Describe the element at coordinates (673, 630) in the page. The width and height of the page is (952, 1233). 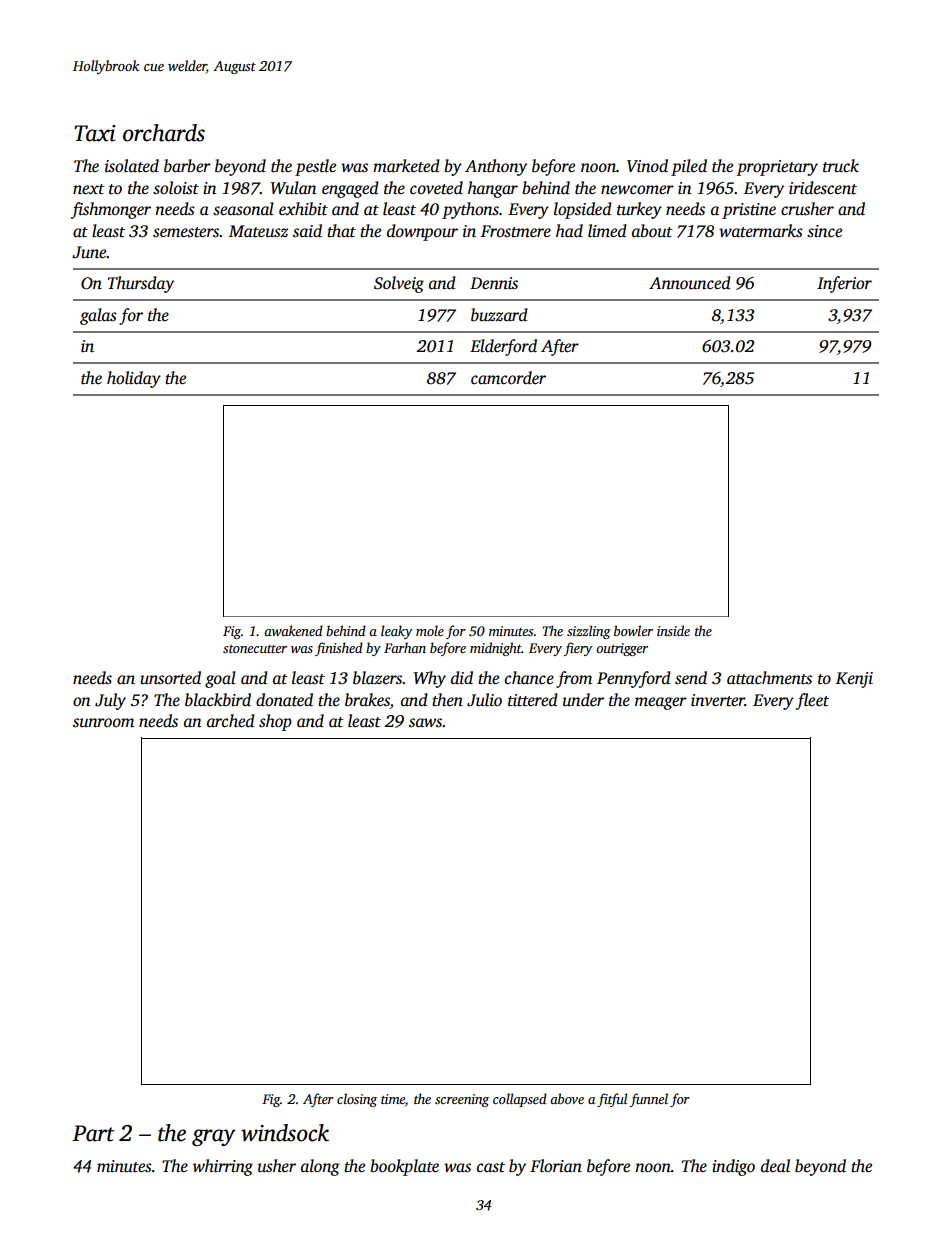
I see `inside` at that location.
